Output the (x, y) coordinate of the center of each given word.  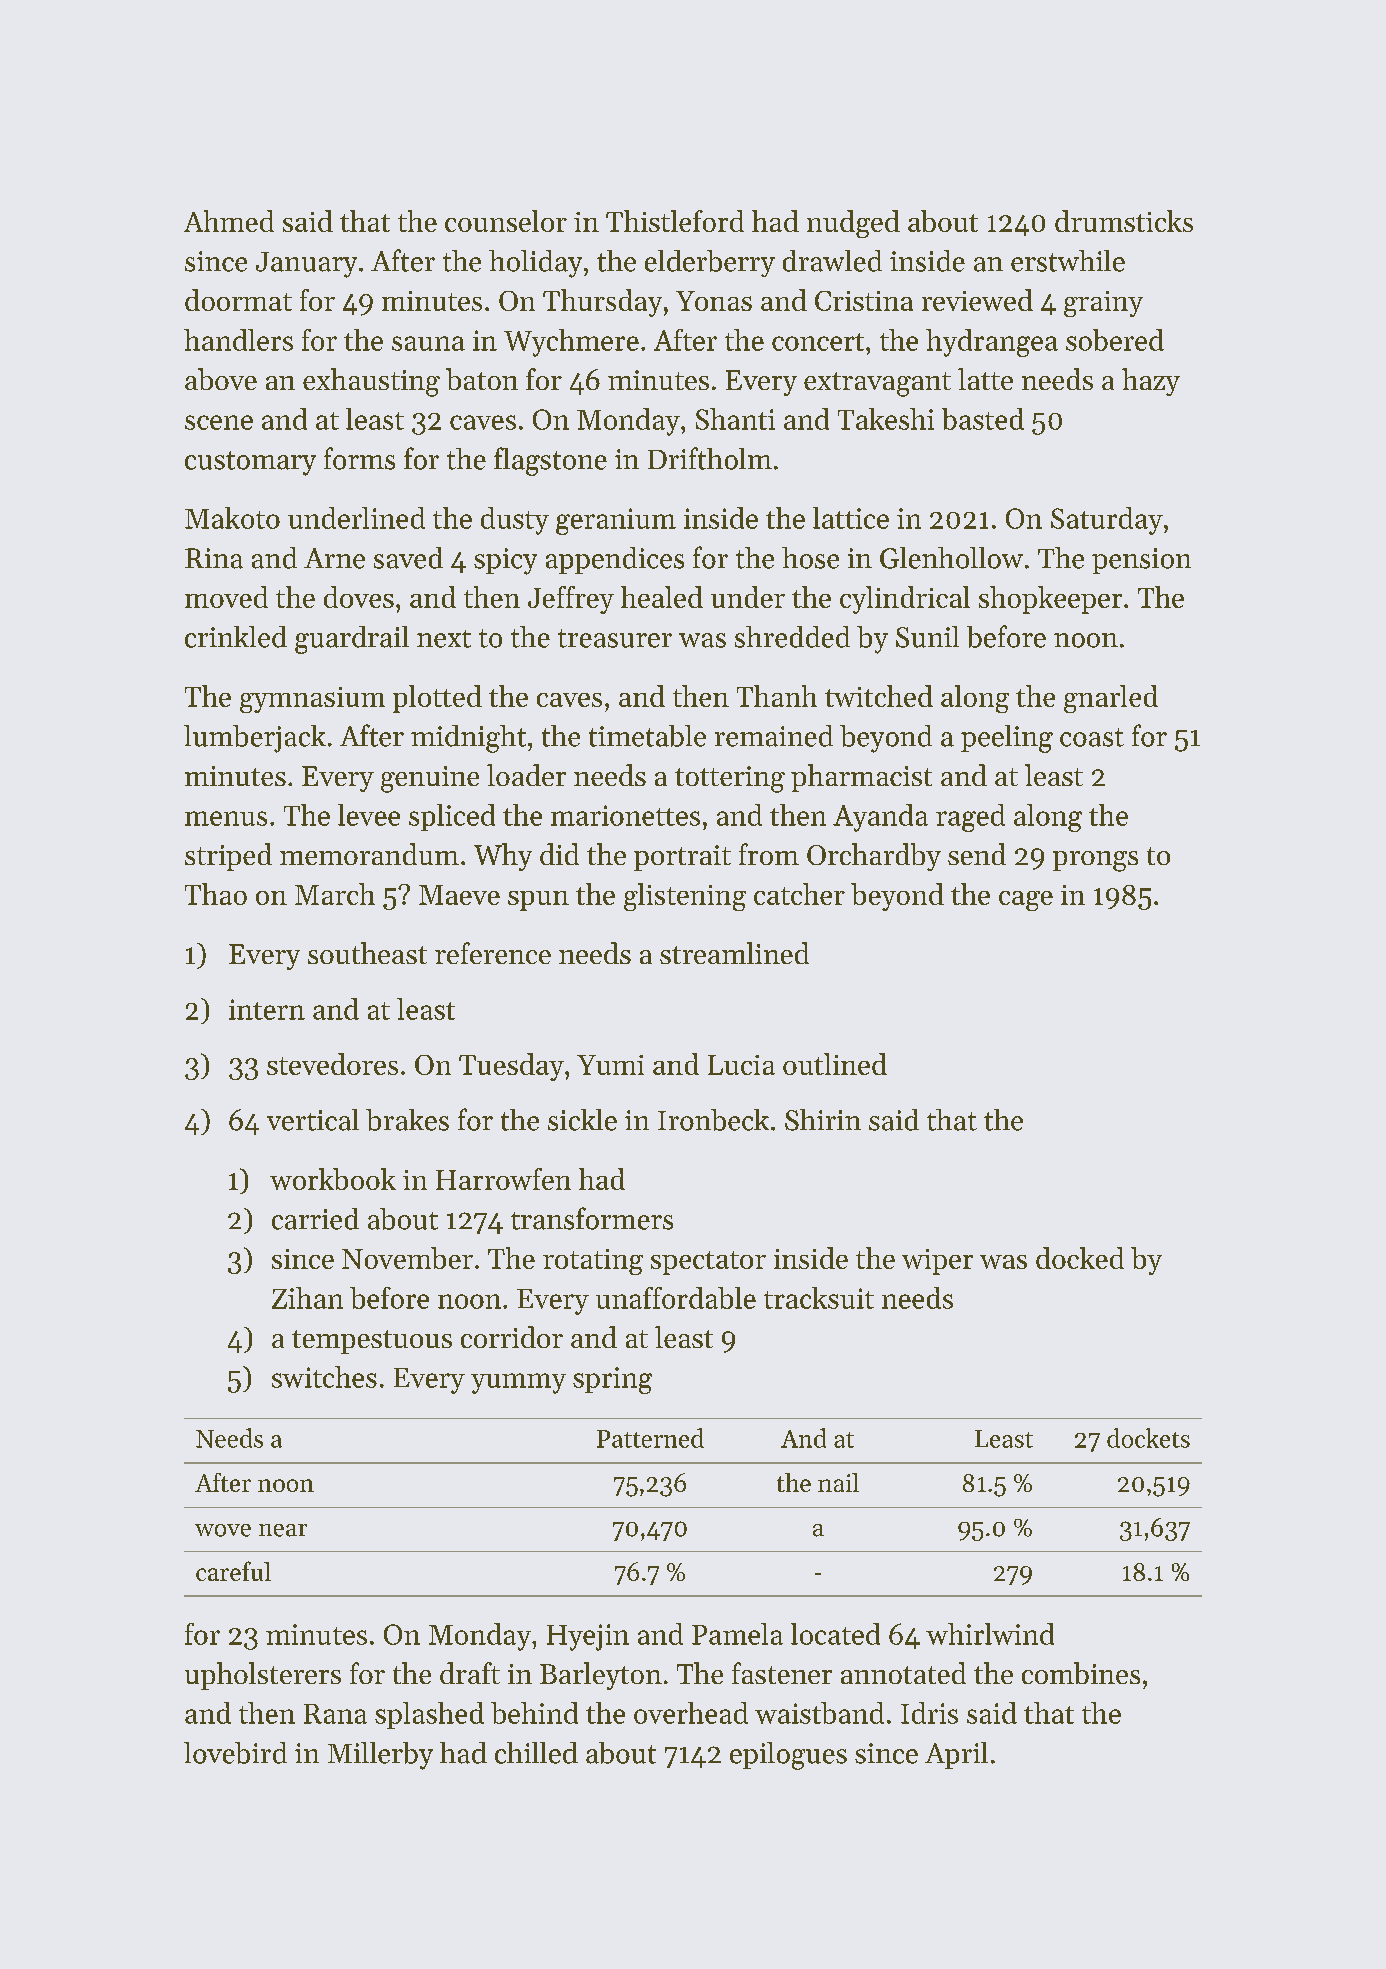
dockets (1148, 1438)
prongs (1095, 861)
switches (324, 1377)
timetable (647, 736)
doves (359, 597)
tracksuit (819, 1298)
